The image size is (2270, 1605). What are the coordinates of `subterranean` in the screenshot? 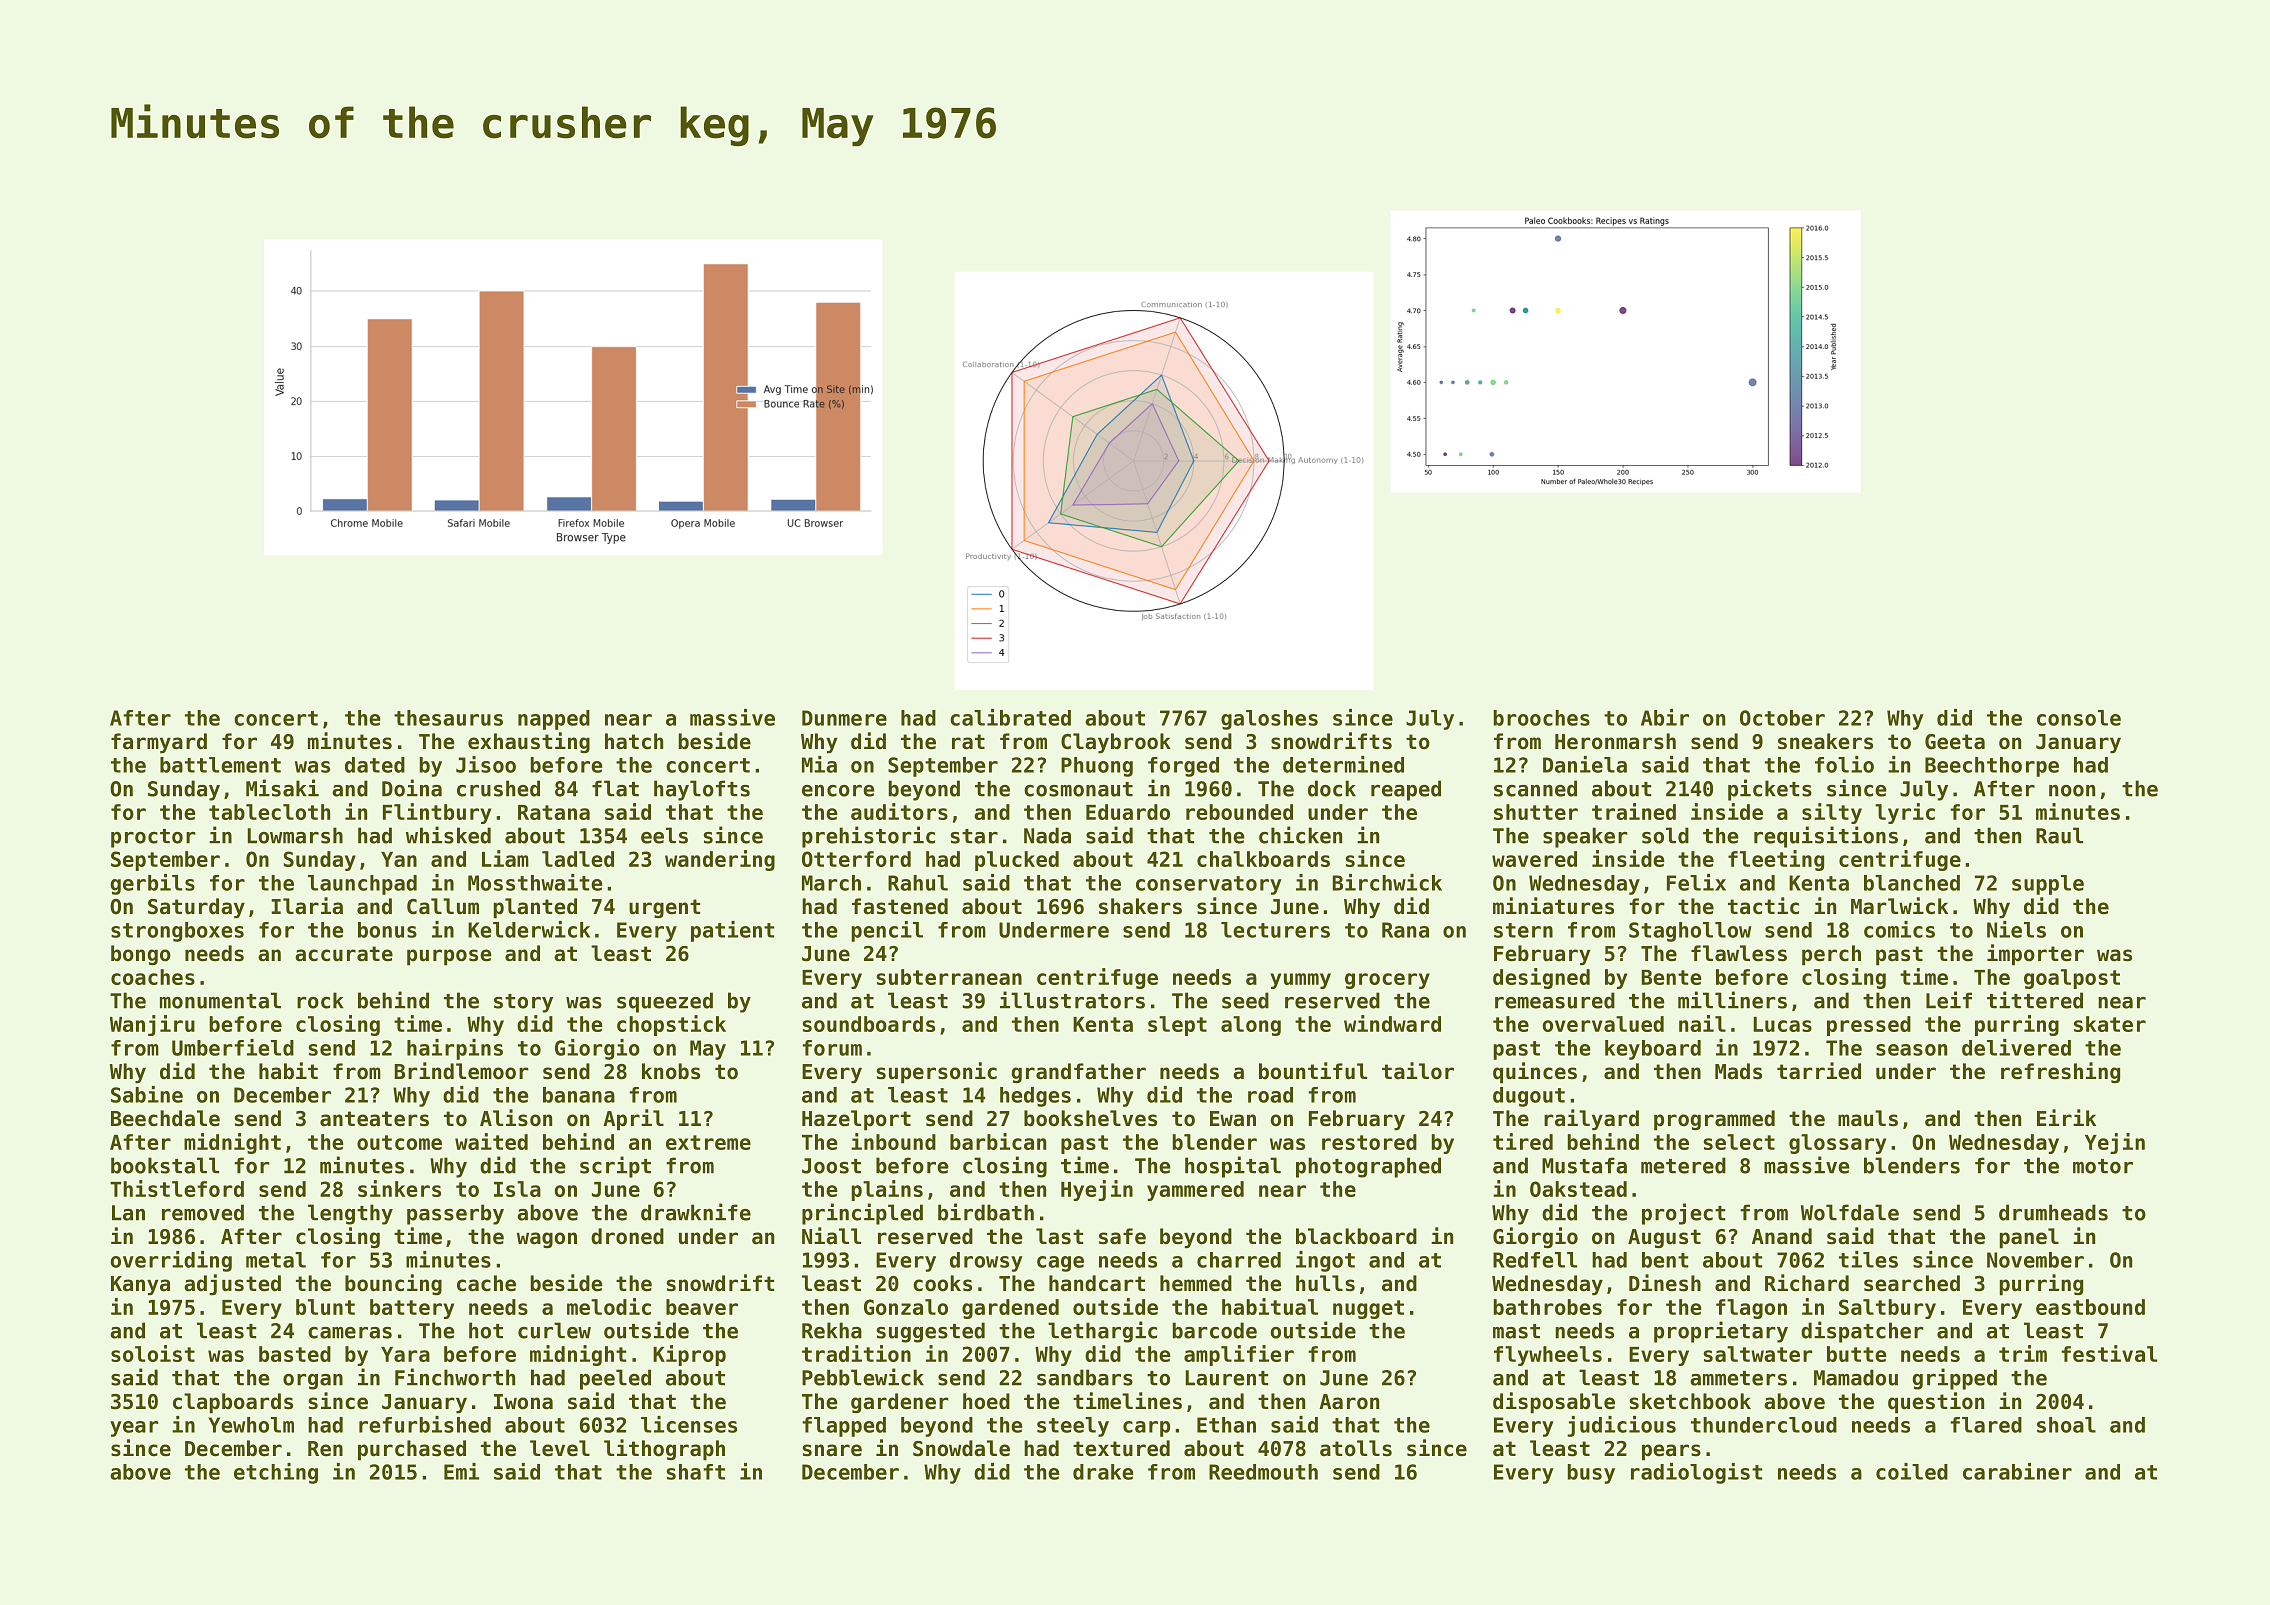 It's located at (949, 977).
